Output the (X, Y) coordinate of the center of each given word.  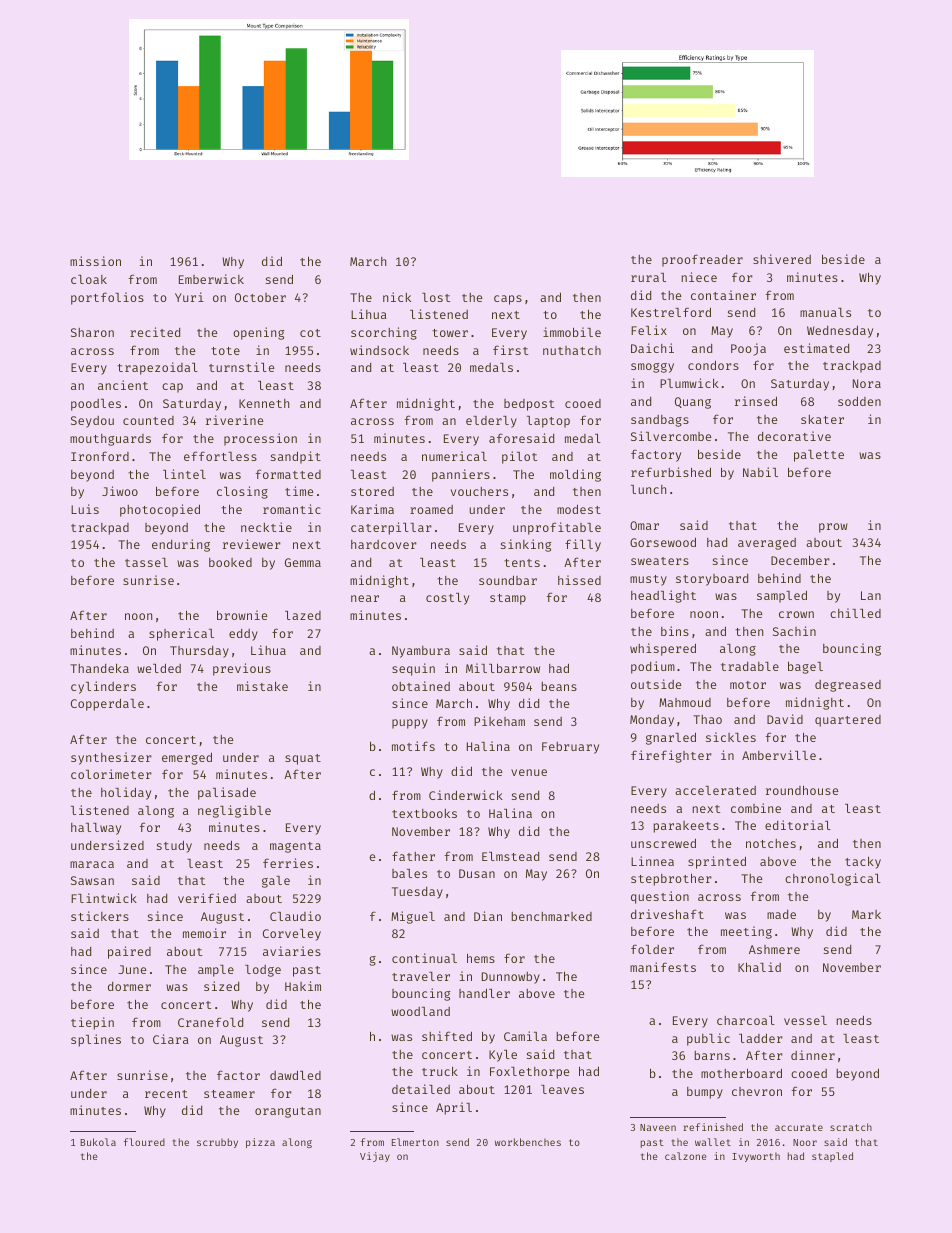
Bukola (98, 1142)
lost (436, 297)
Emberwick (211, 279)
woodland (420, 1011)
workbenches (528, 1142)
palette (819, 456)
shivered (782, 259)
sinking (526, 545)
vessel (805, 1020)
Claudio (295, 916)
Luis (85, 509)
